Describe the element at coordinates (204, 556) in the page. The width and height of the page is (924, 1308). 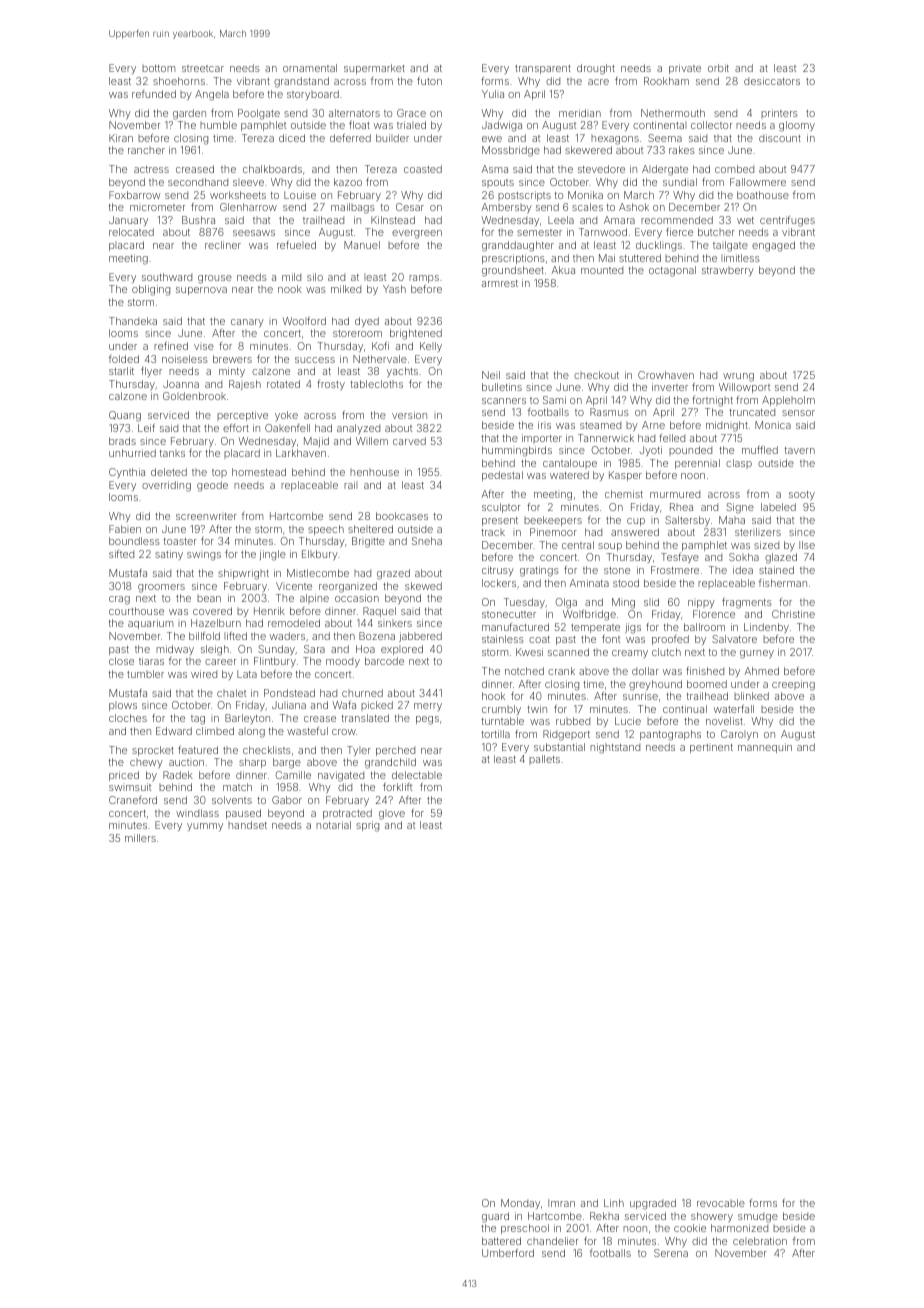
I see `swings` at that location.
